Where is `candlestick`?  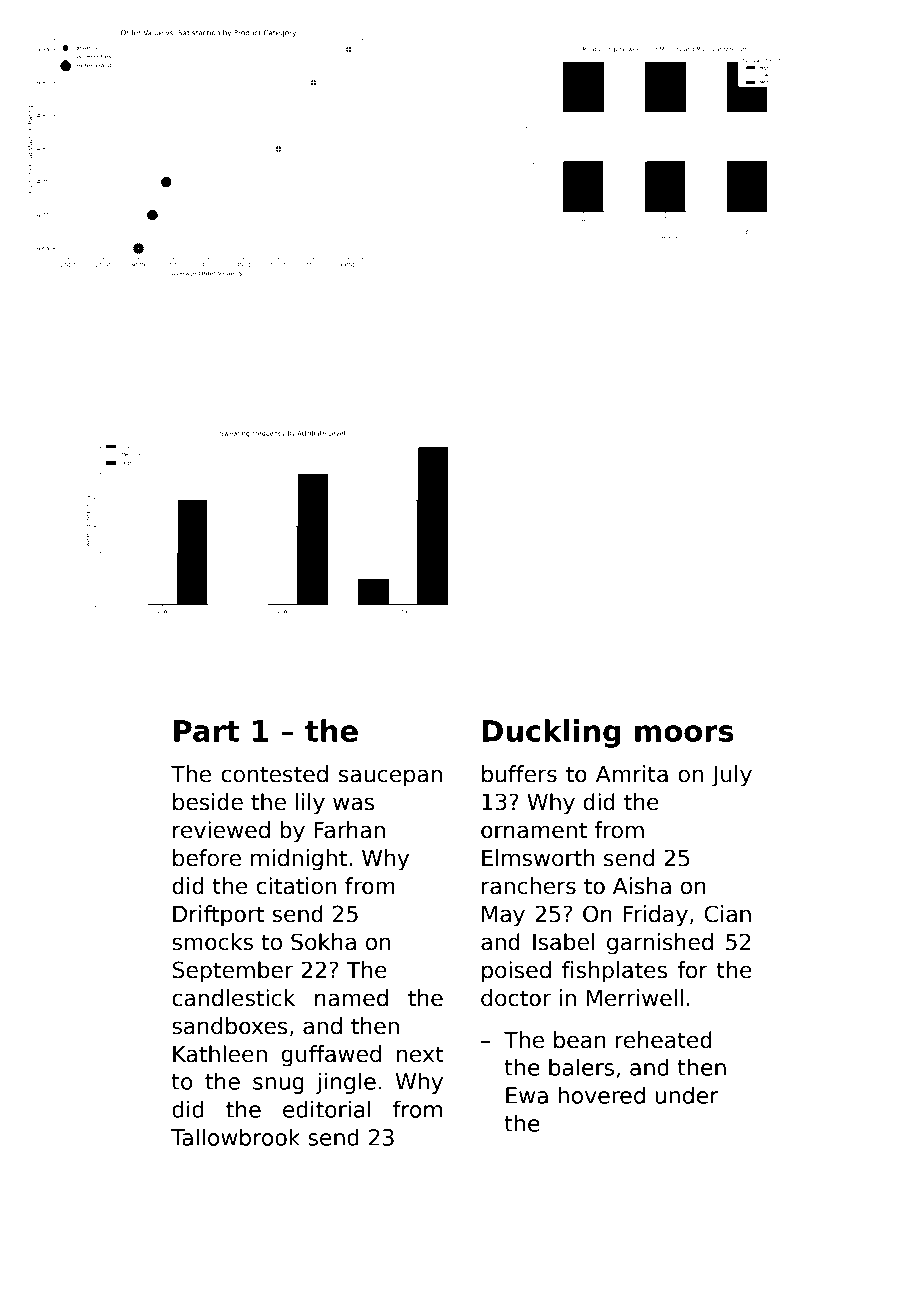
candlestick is located at coordinates (233, 998).
